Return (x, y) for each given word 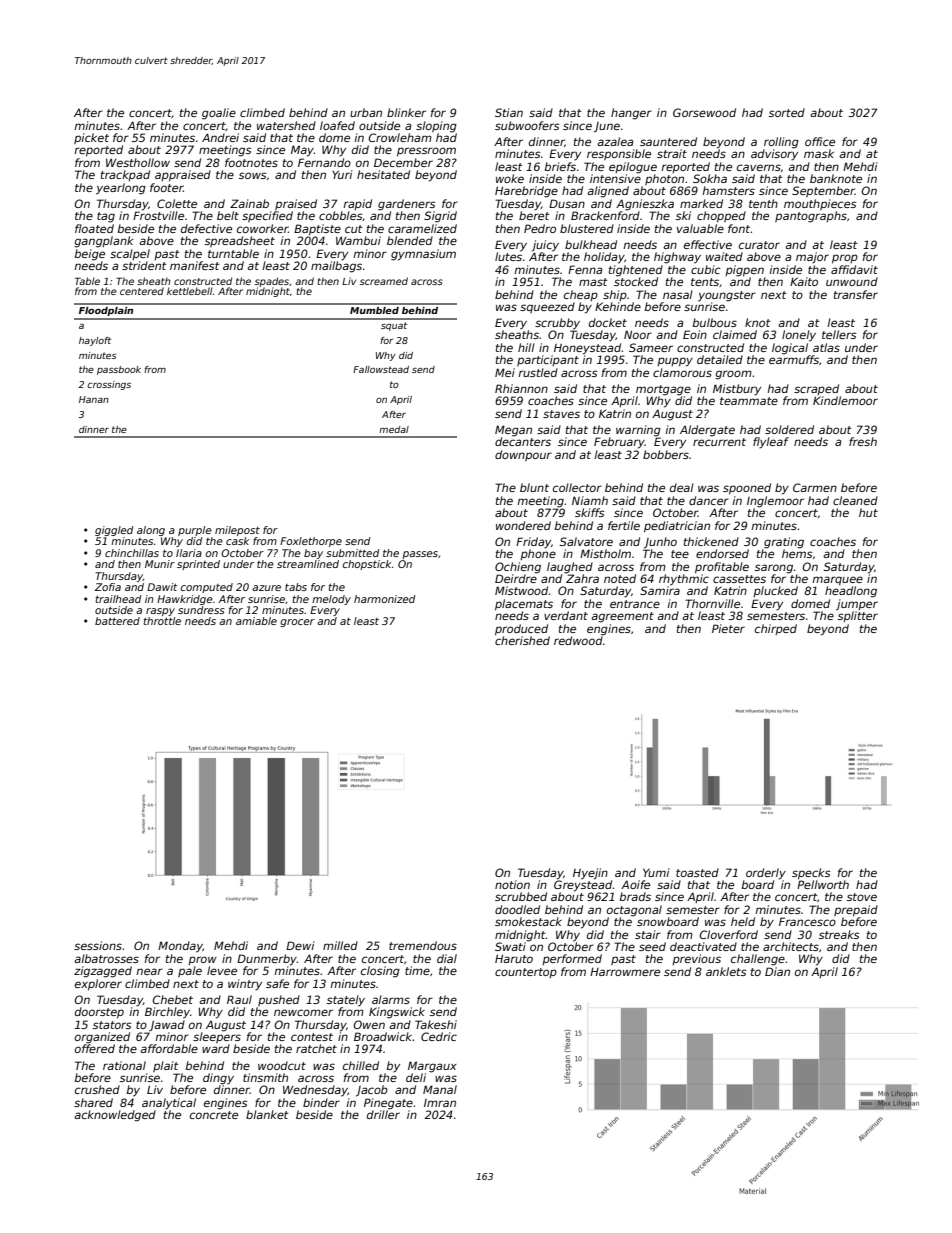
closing (380, 972)
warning (638, 431)
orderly (766, 874)
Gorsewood (704, 112)
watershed (286, 125)
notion (512, 884)
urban (366, 112)
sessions (98, 945)
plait (166, 1066)
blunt (534, 487)
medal (394, 429)
